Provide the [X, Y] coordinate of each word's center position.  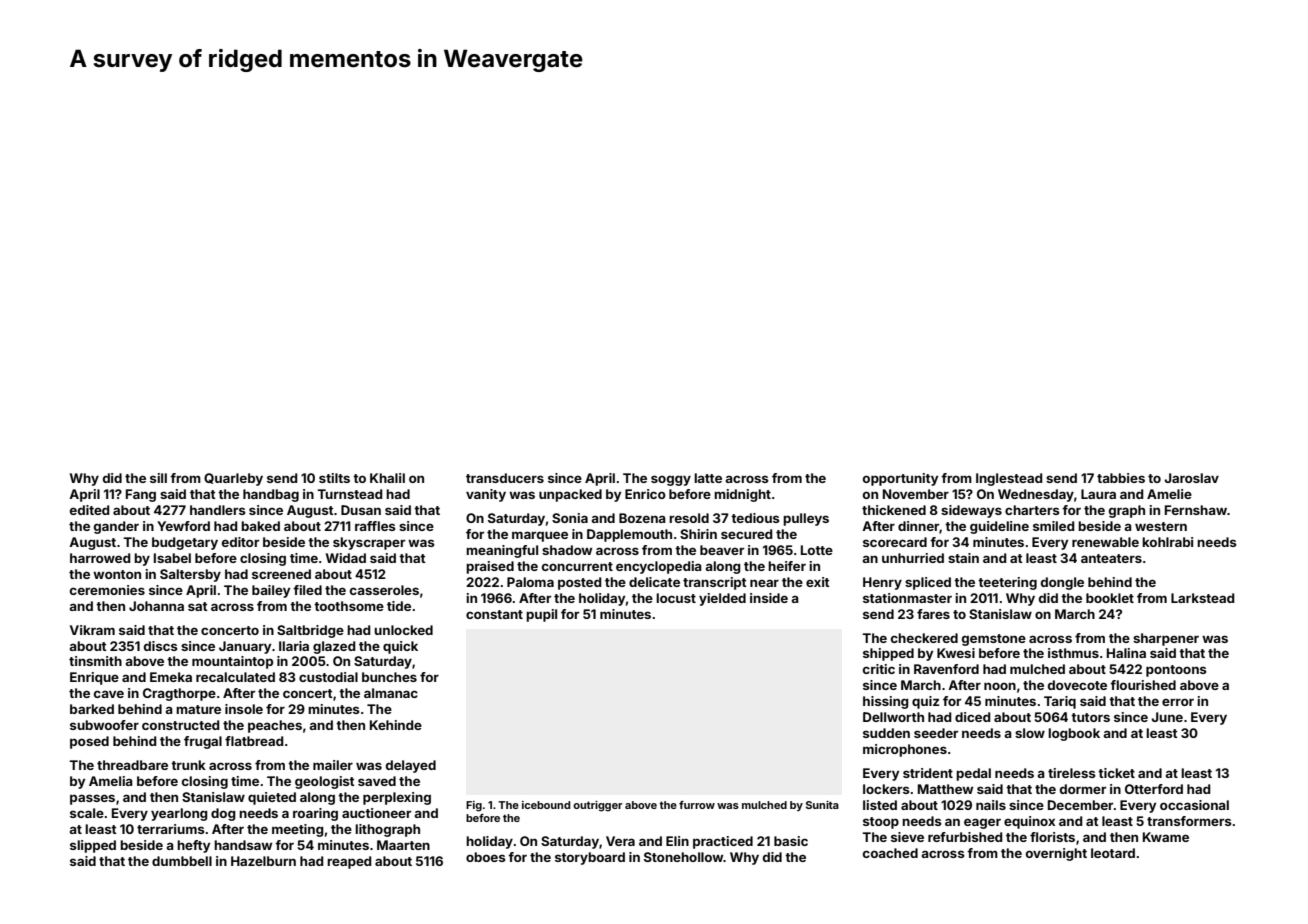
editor [240, 542]
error [1178, 702]
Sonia [570, 518]
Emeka [171, 677]
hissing [886, 702]
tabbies [1121, 478]
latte [708, 478]
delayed [411, 766]
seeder [936, 733]
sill [158, 478]
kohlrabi [1167, 542]
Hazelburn [263, 861]
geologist [325, 782]
